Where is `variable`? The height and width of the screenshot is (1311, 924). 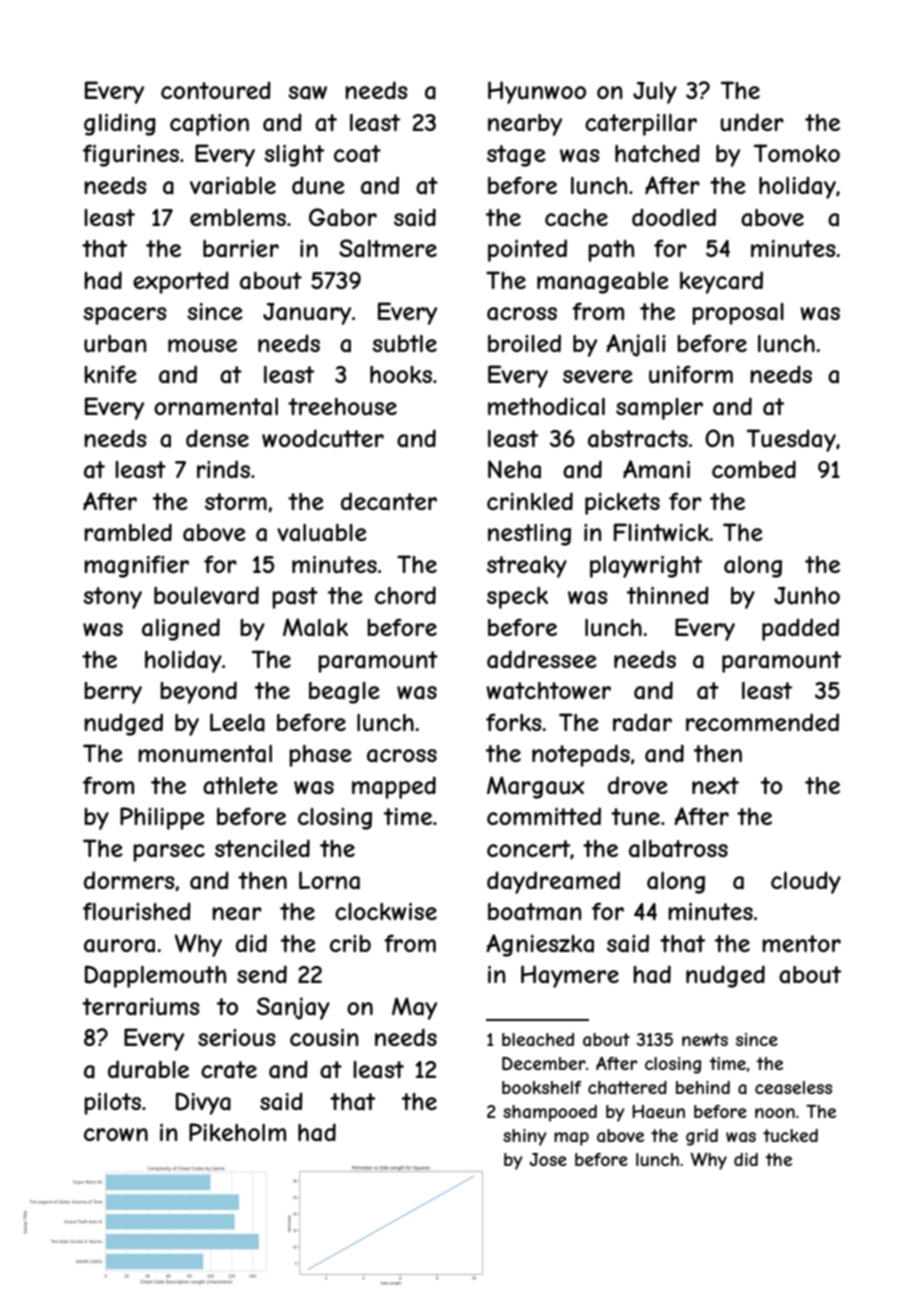 variable is located at coordinates (233, 186).
